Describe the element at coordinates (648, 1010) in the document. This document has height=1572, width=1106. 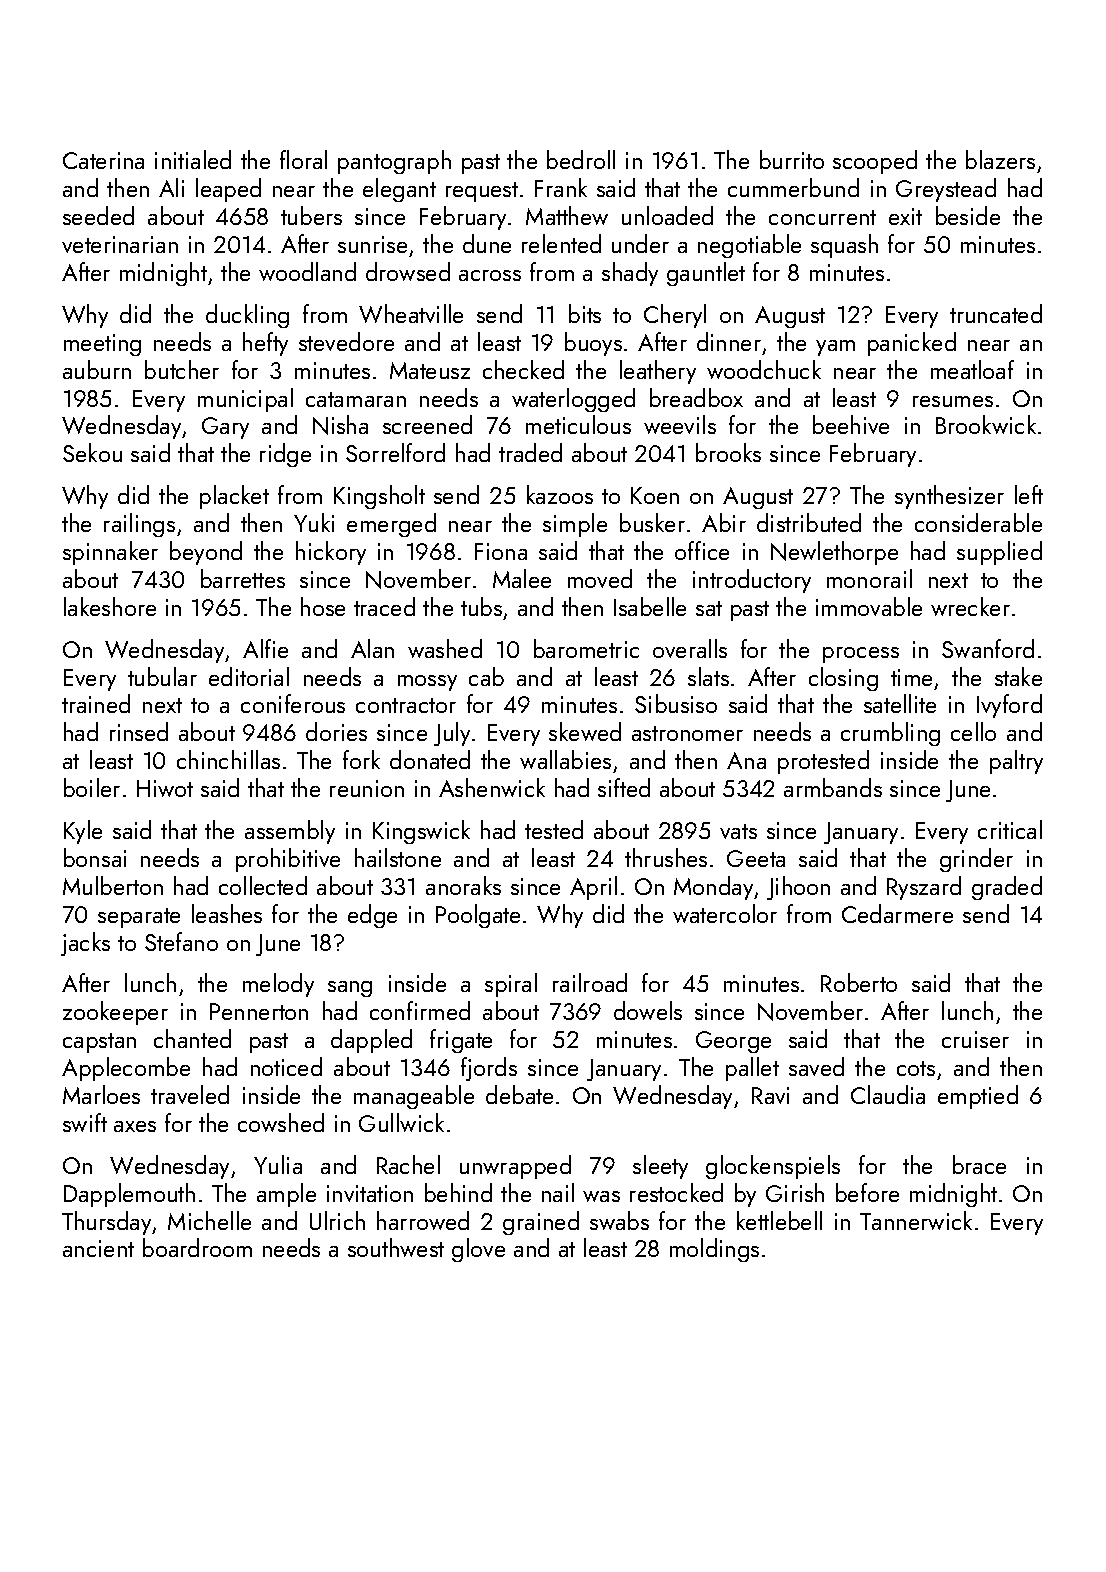
I see `dowels` at that location.
